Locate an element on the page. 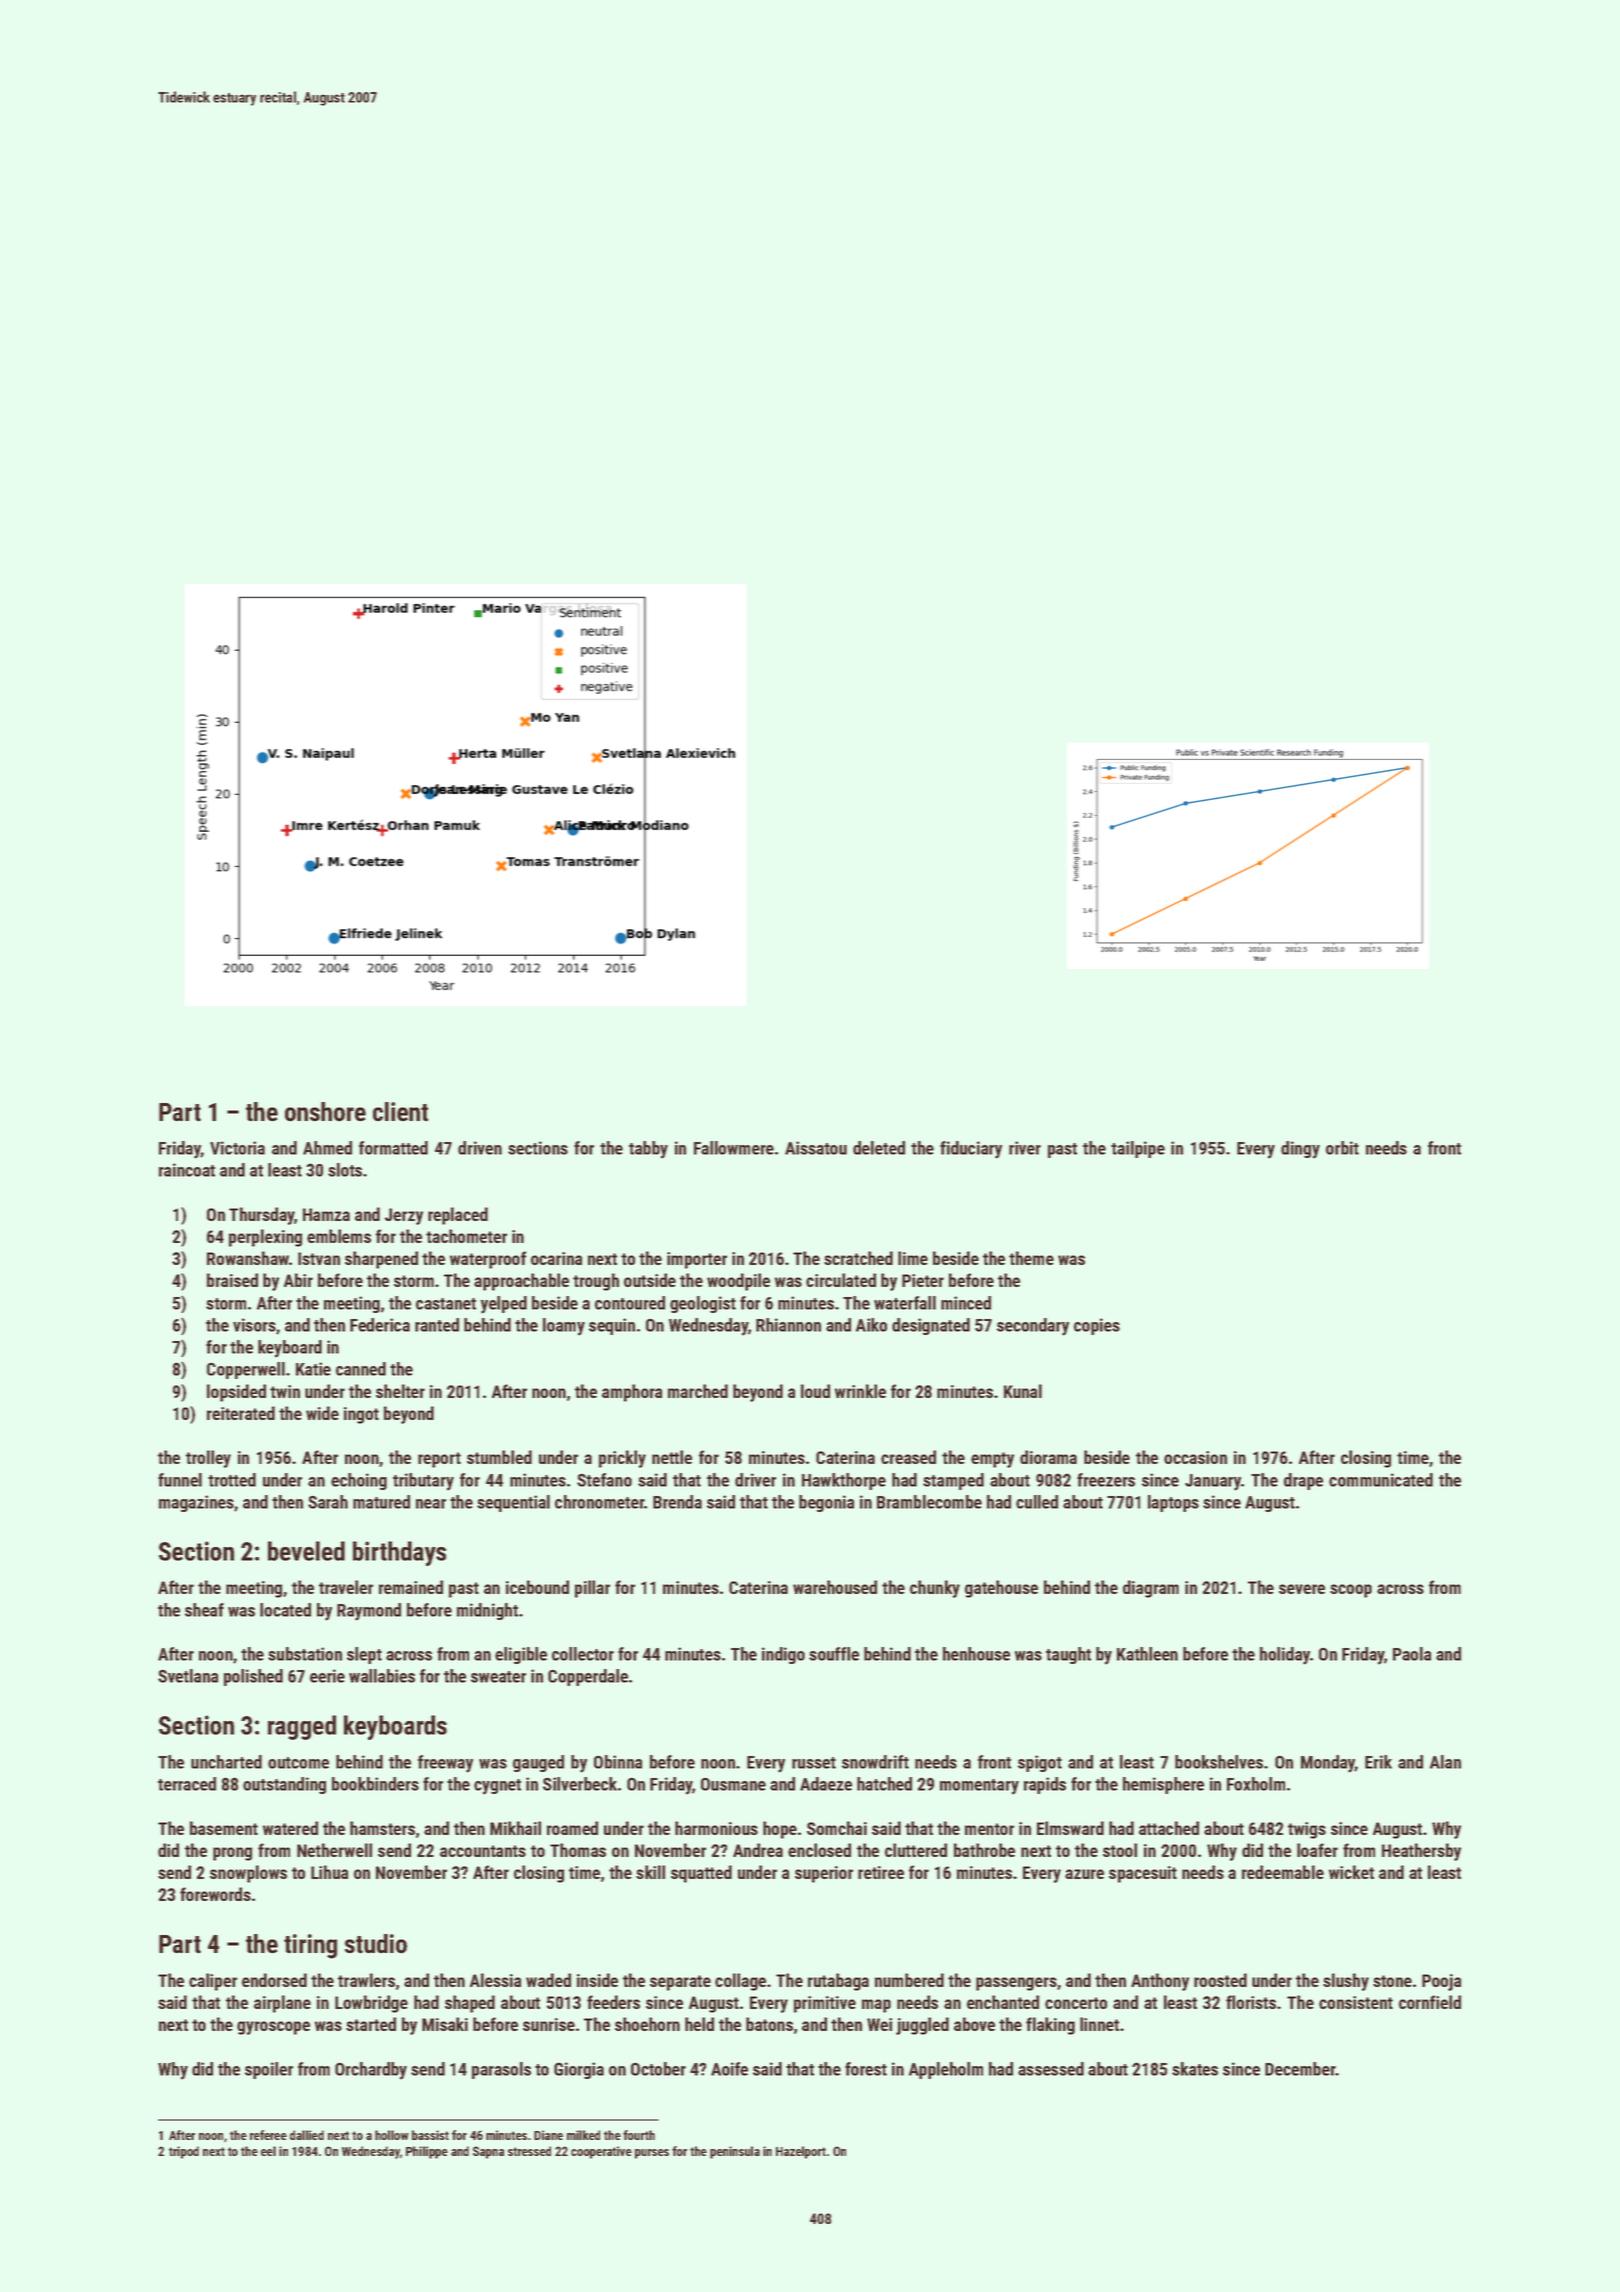 The image size is (1620, 2292). terraced is located at coordinates (187, 1784).
